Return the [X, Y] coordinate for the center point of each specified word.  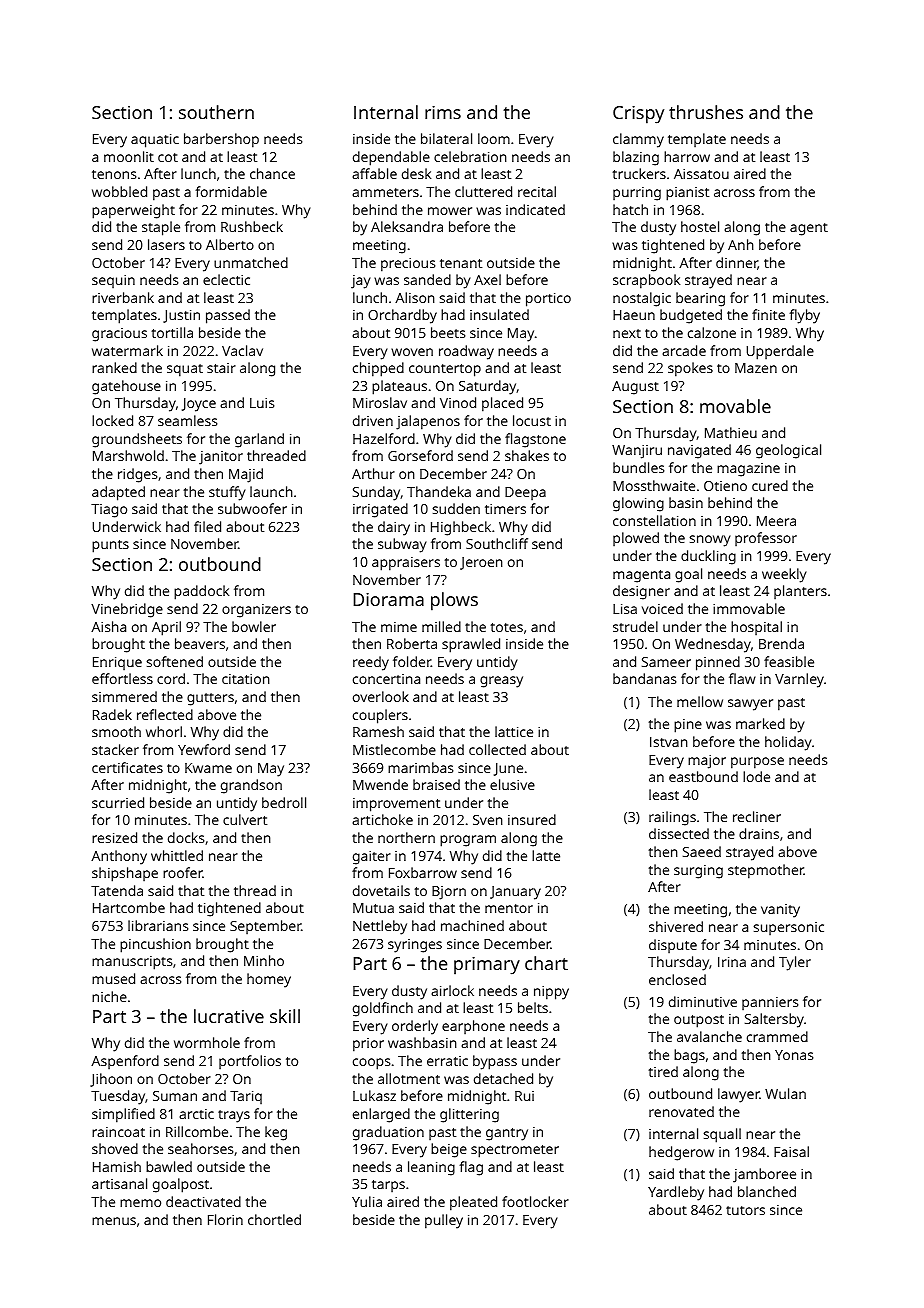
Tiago [109, 511]
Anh [741, 244]
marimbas [420, 767]
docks [186, 837]
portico [548, 300]
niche [109, 996]
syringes [415, 946]
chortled [274, 1219]
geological [788, 451]
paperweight [133, 211]
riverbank [123, 297]
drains [759, 833]
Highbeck [461, 528]
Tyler [795, 963]
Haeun [634, 315]
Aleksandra [407, 226]
